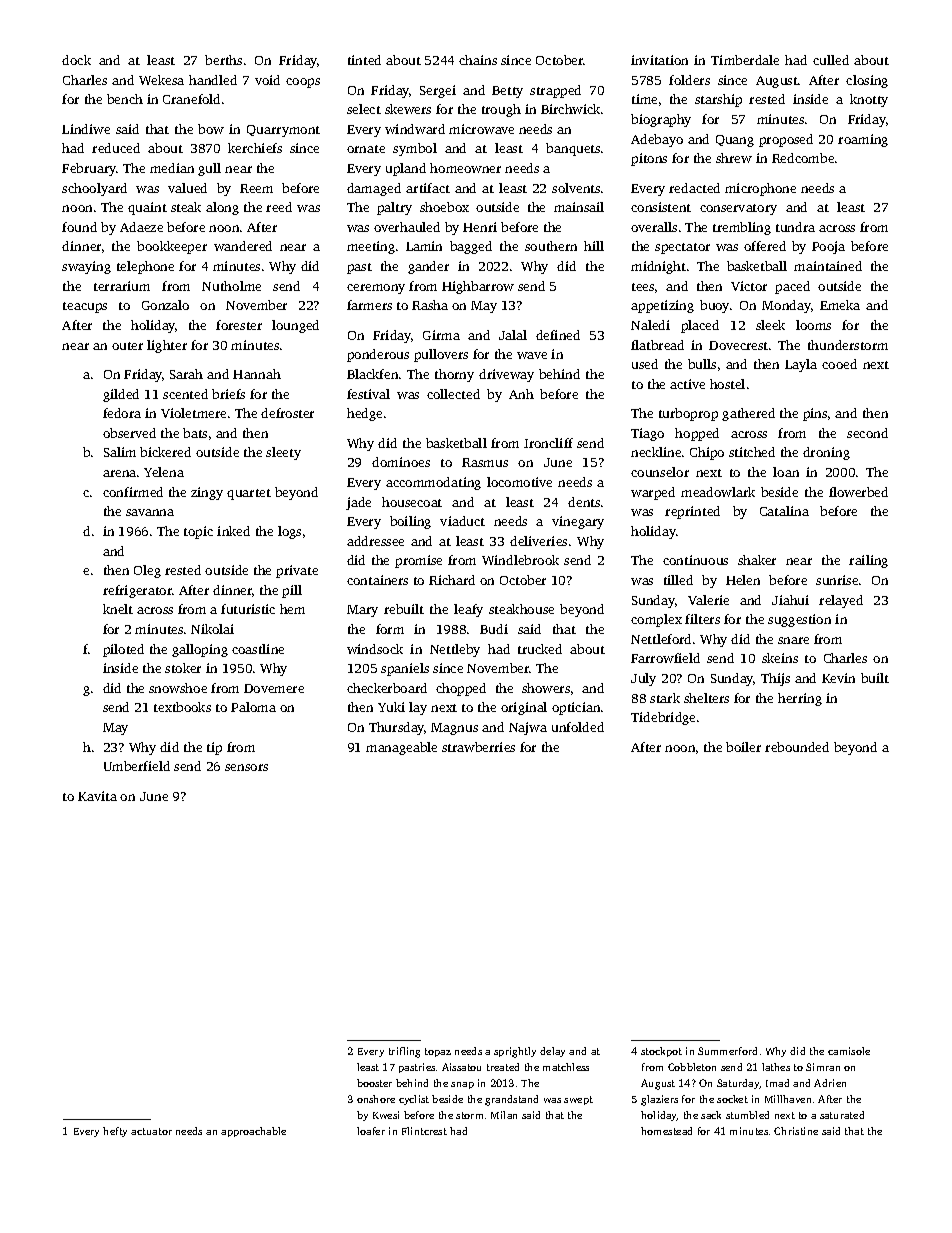  I want to click on railing, so click(868, 561).
